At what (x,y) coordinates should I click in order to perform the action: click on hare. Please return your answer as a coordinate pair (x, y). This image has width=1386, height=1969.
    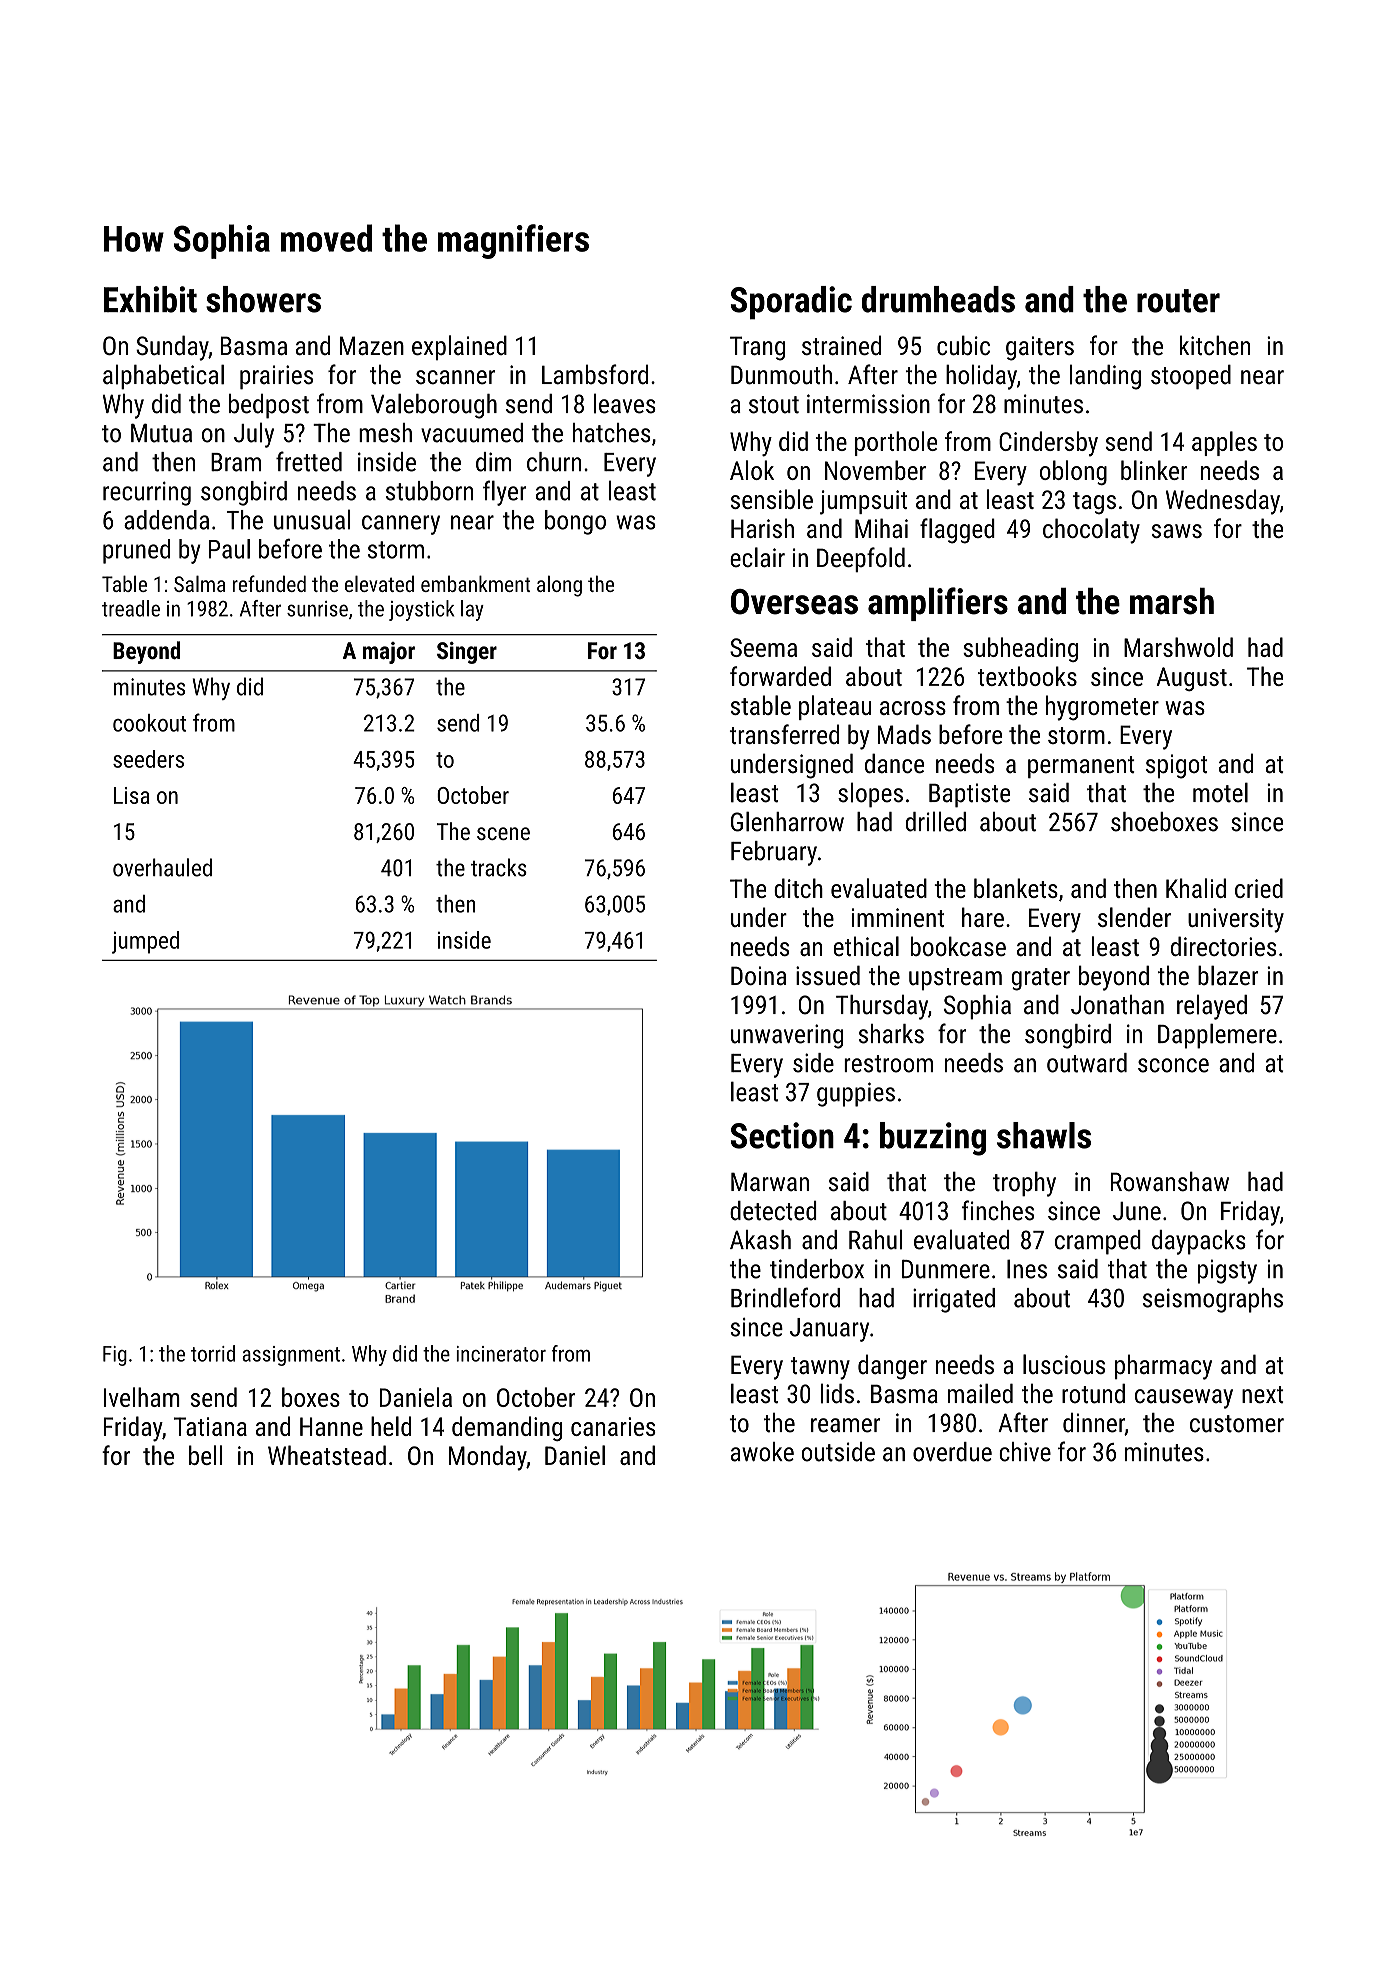
    Looking at the image, I should click on (983, 917).
